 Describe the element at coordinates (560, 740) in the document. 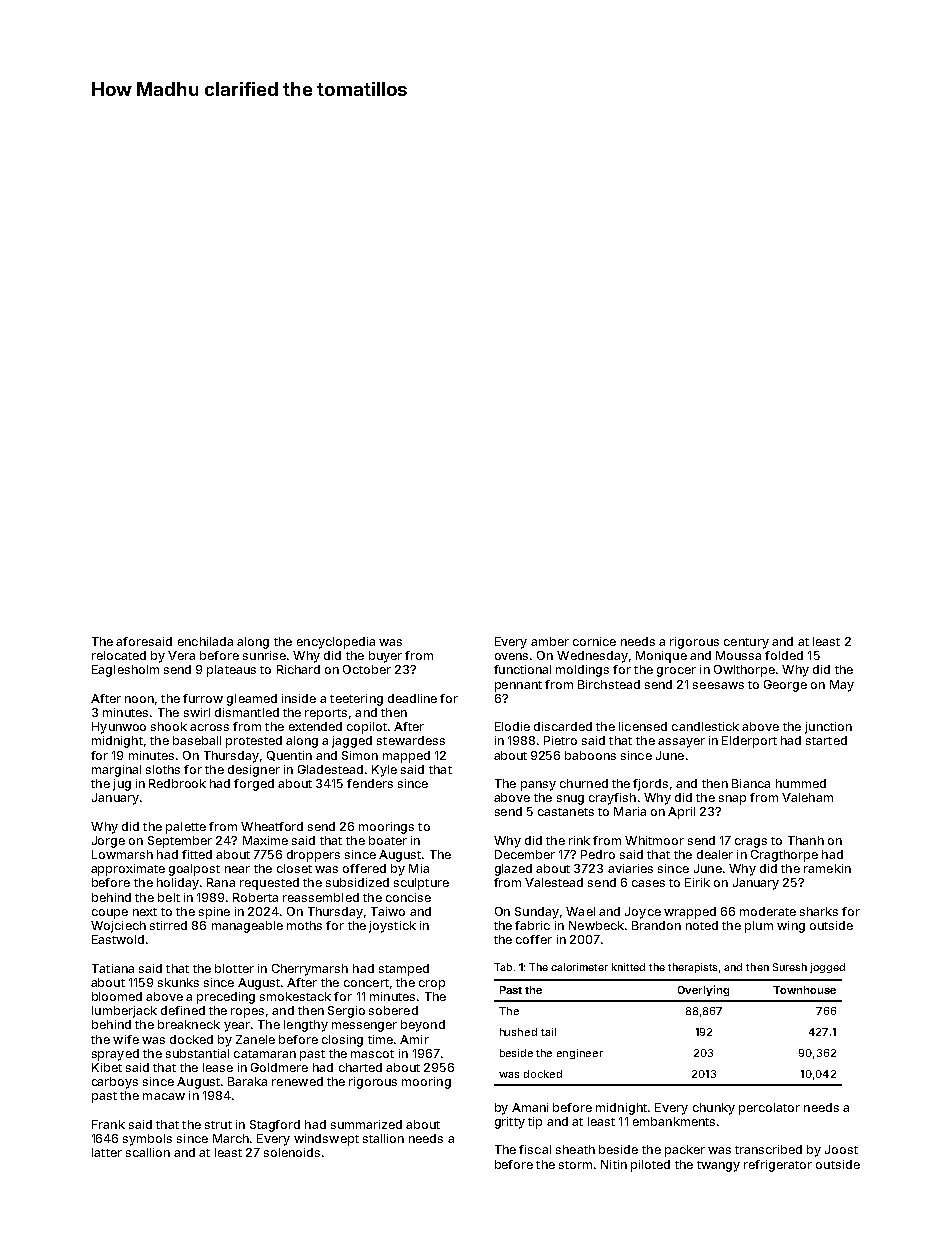

I see `Pietro` at that location.
